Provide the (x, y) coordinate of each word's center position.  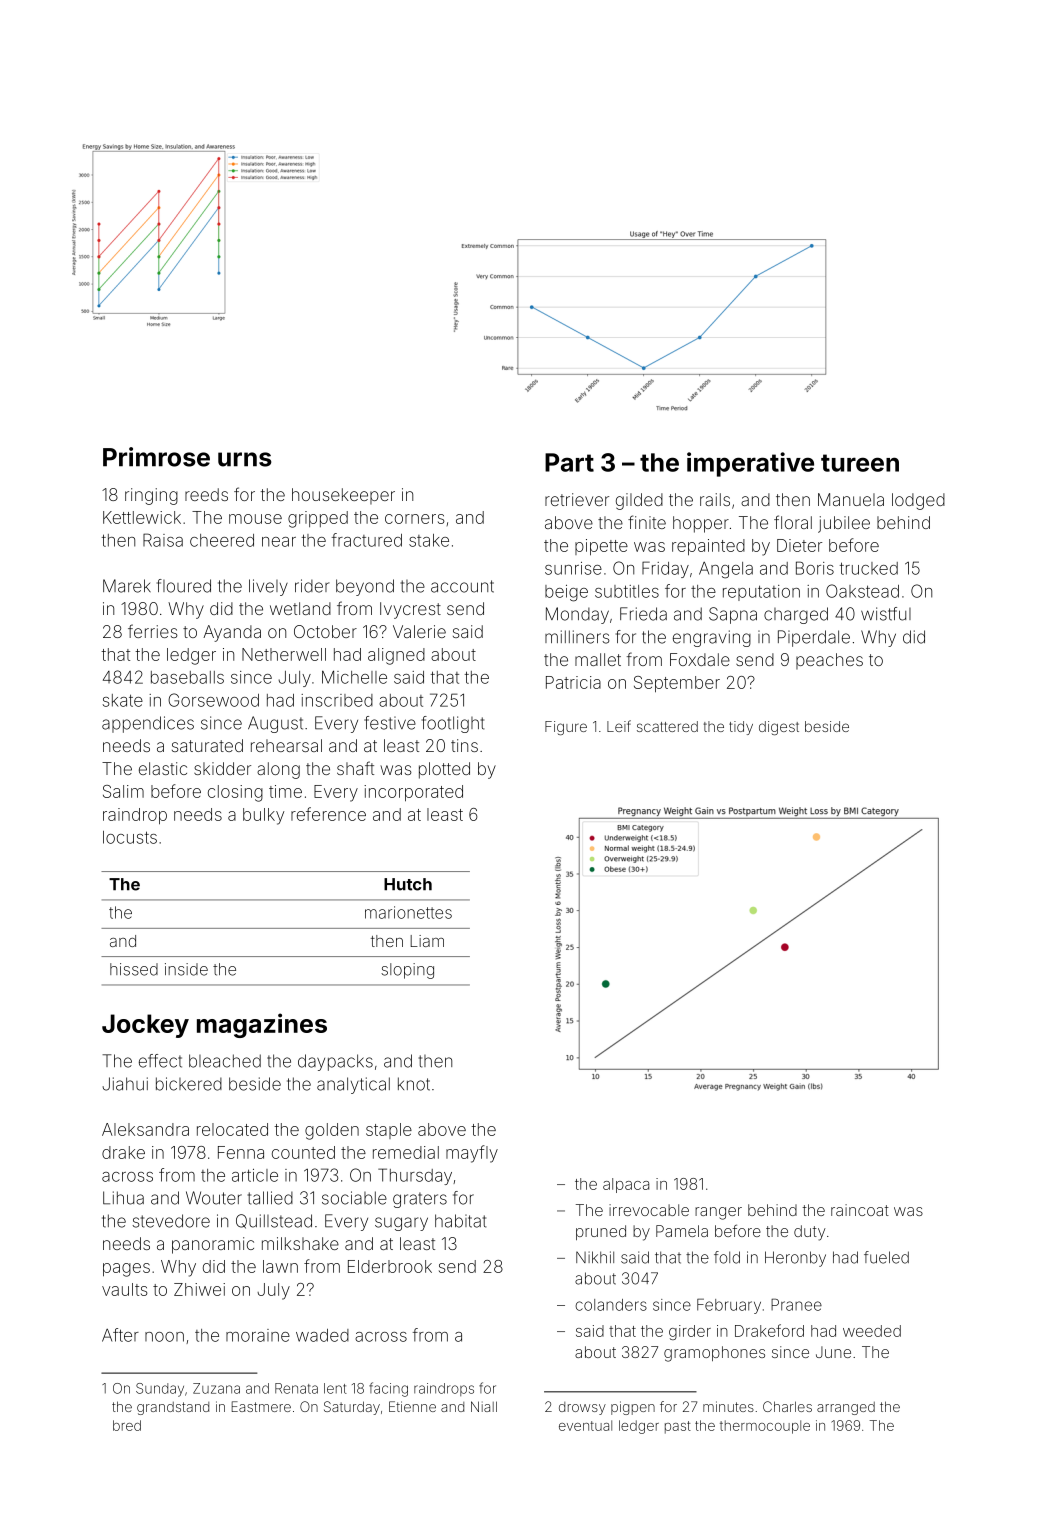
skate (123, 700)
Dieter (799, 545)
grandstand (173, 1408)
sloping (407, 971)
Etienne (412, 1406)
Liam (427, 941)
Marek (127, 586)
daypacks (335, 1062)
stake (429, 540)
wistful (886, 614)
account (462, 586)
